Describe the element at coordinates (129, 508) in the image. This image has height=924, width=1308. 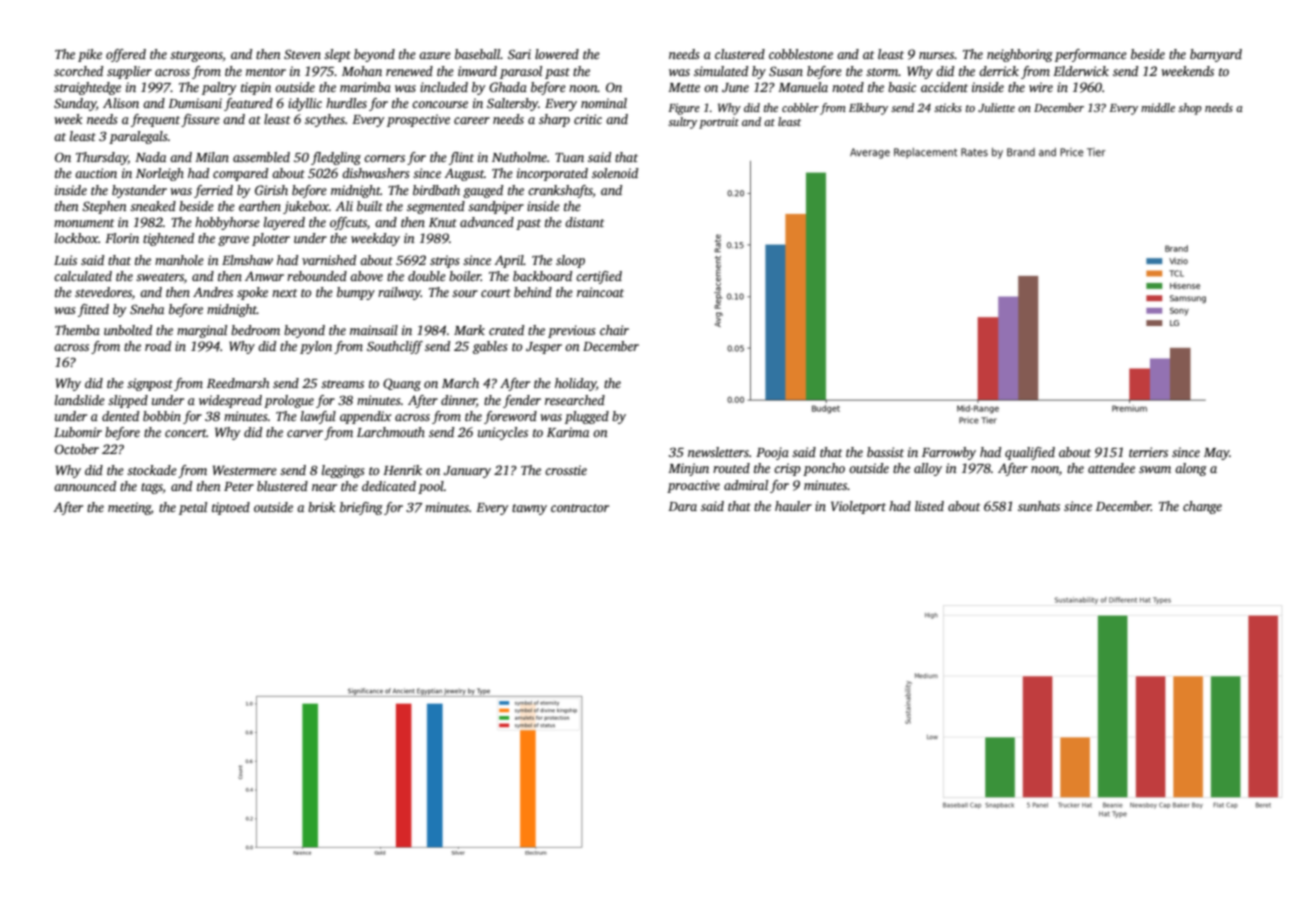
I see `meeting` at that location.
